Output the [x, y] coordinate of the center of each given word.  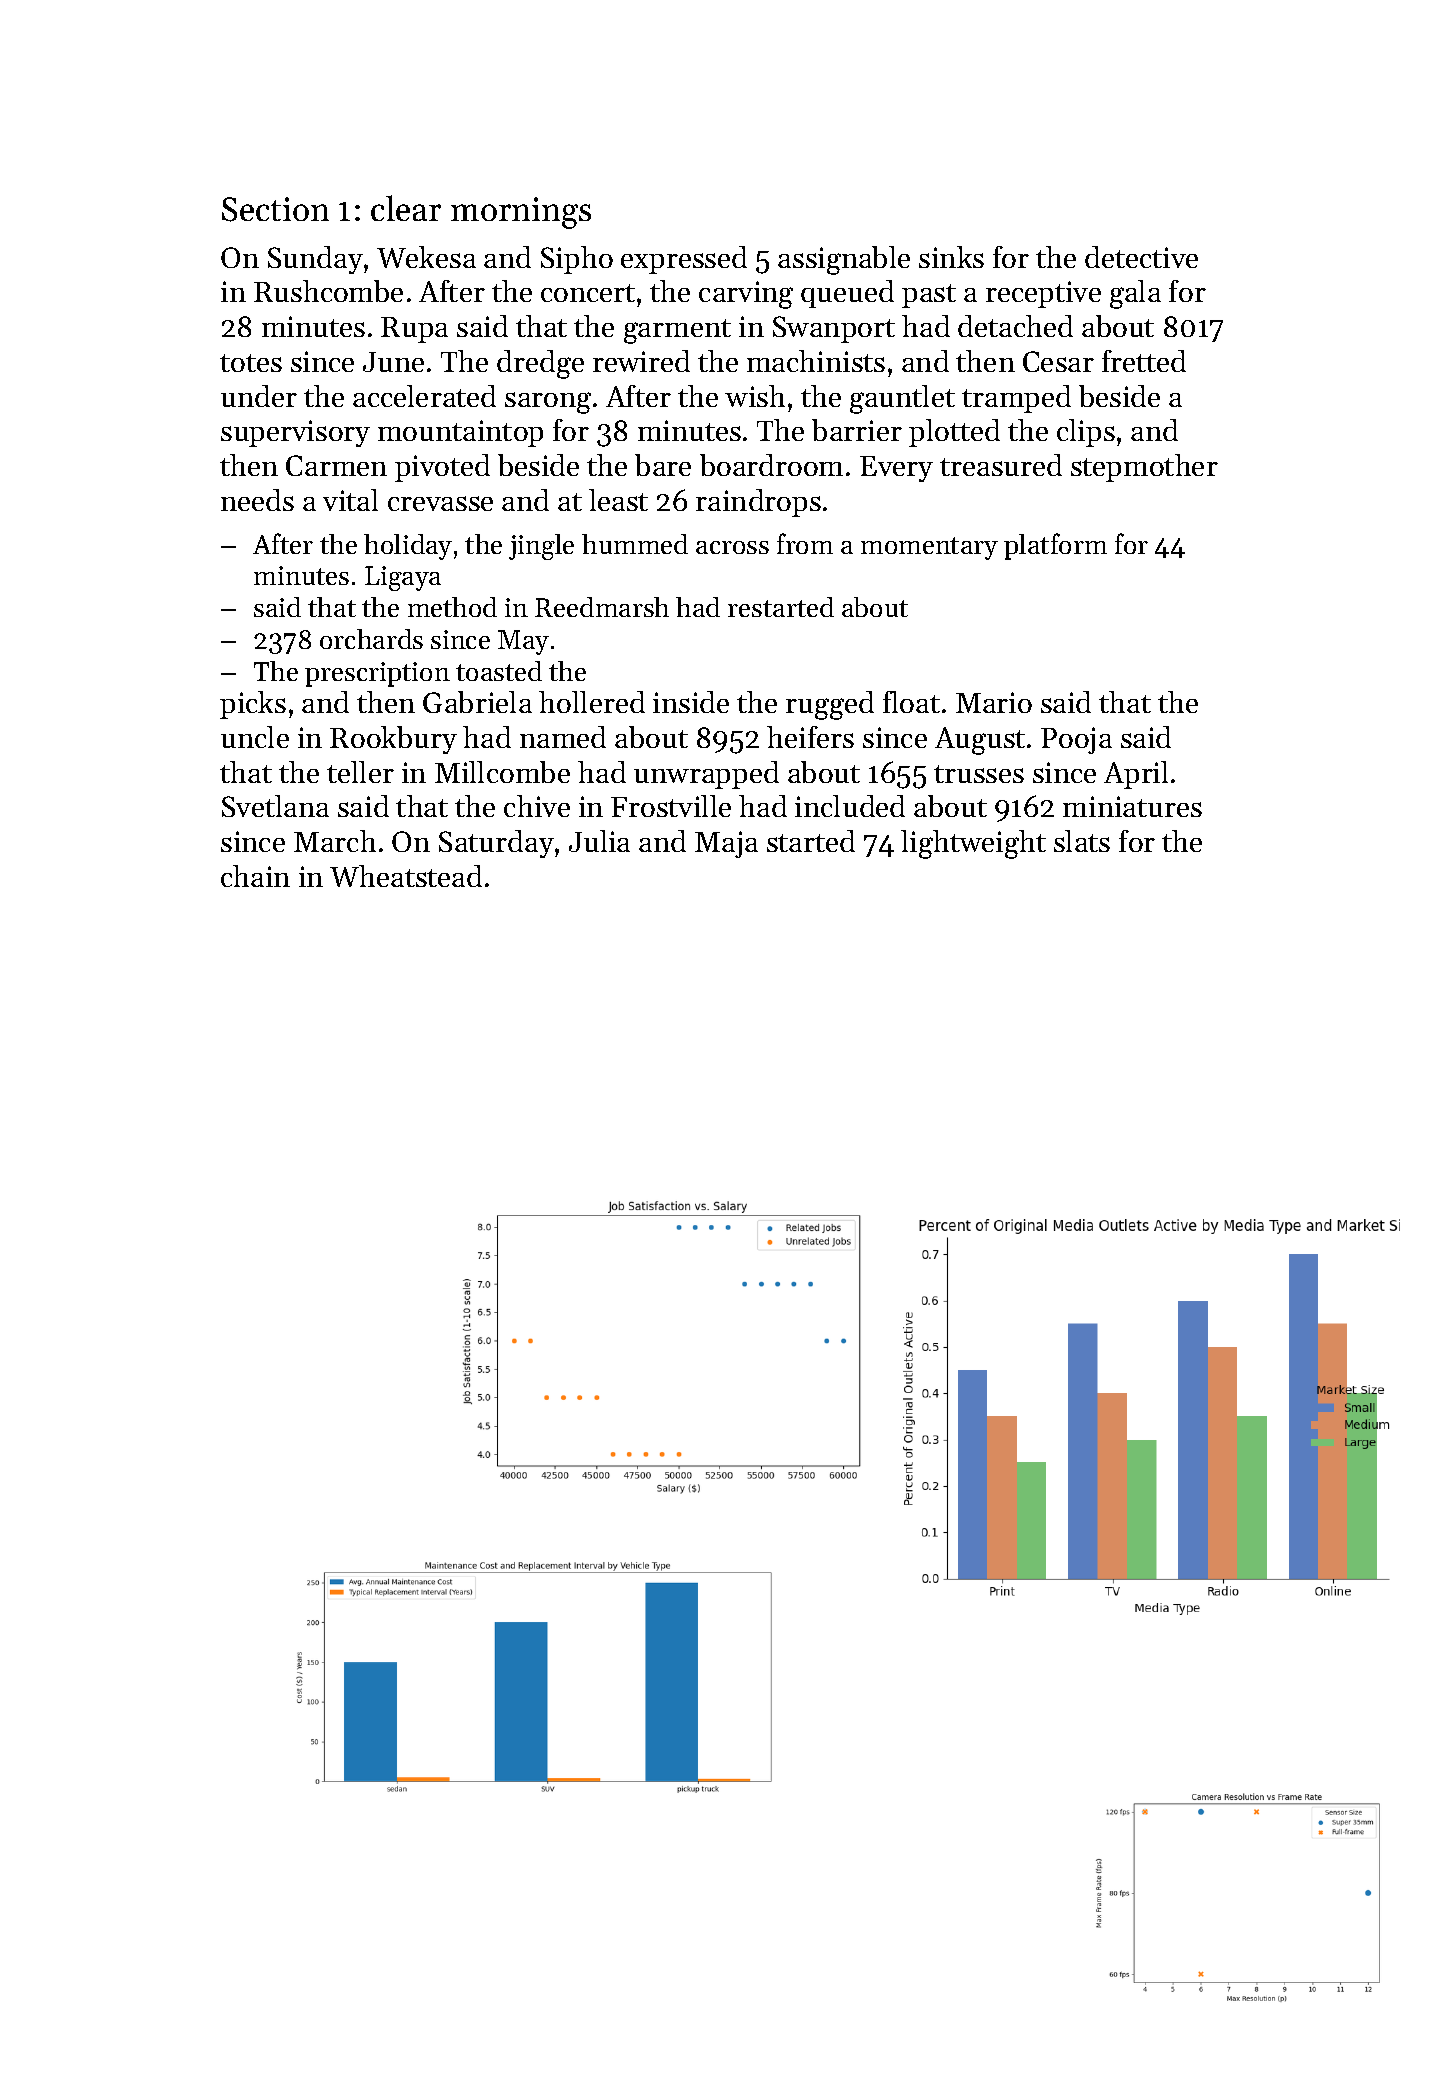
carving [746, 295]
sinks [951, 257]
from [805, 543]
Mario [994, 702]
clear [406, 208]
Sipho [577, 260]
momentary [929, 548]
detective [1141, 257]
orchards [371, 639]
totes [251, 363]
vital [350, 500]
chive [537, 806]
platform [1055, 546]
